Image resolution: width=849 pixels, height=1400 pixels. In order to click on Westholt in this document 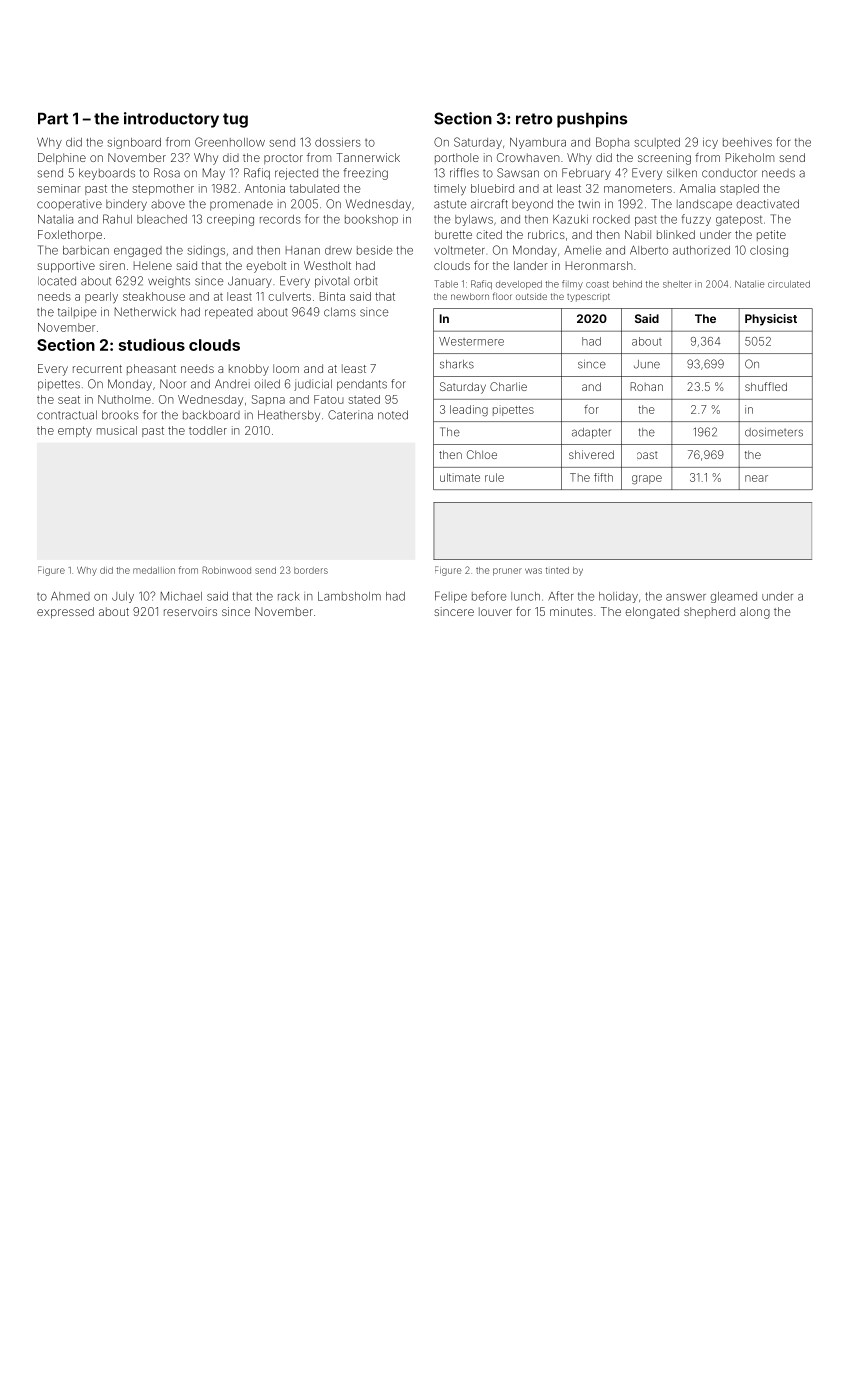, I will do `click(327, 265)`.
